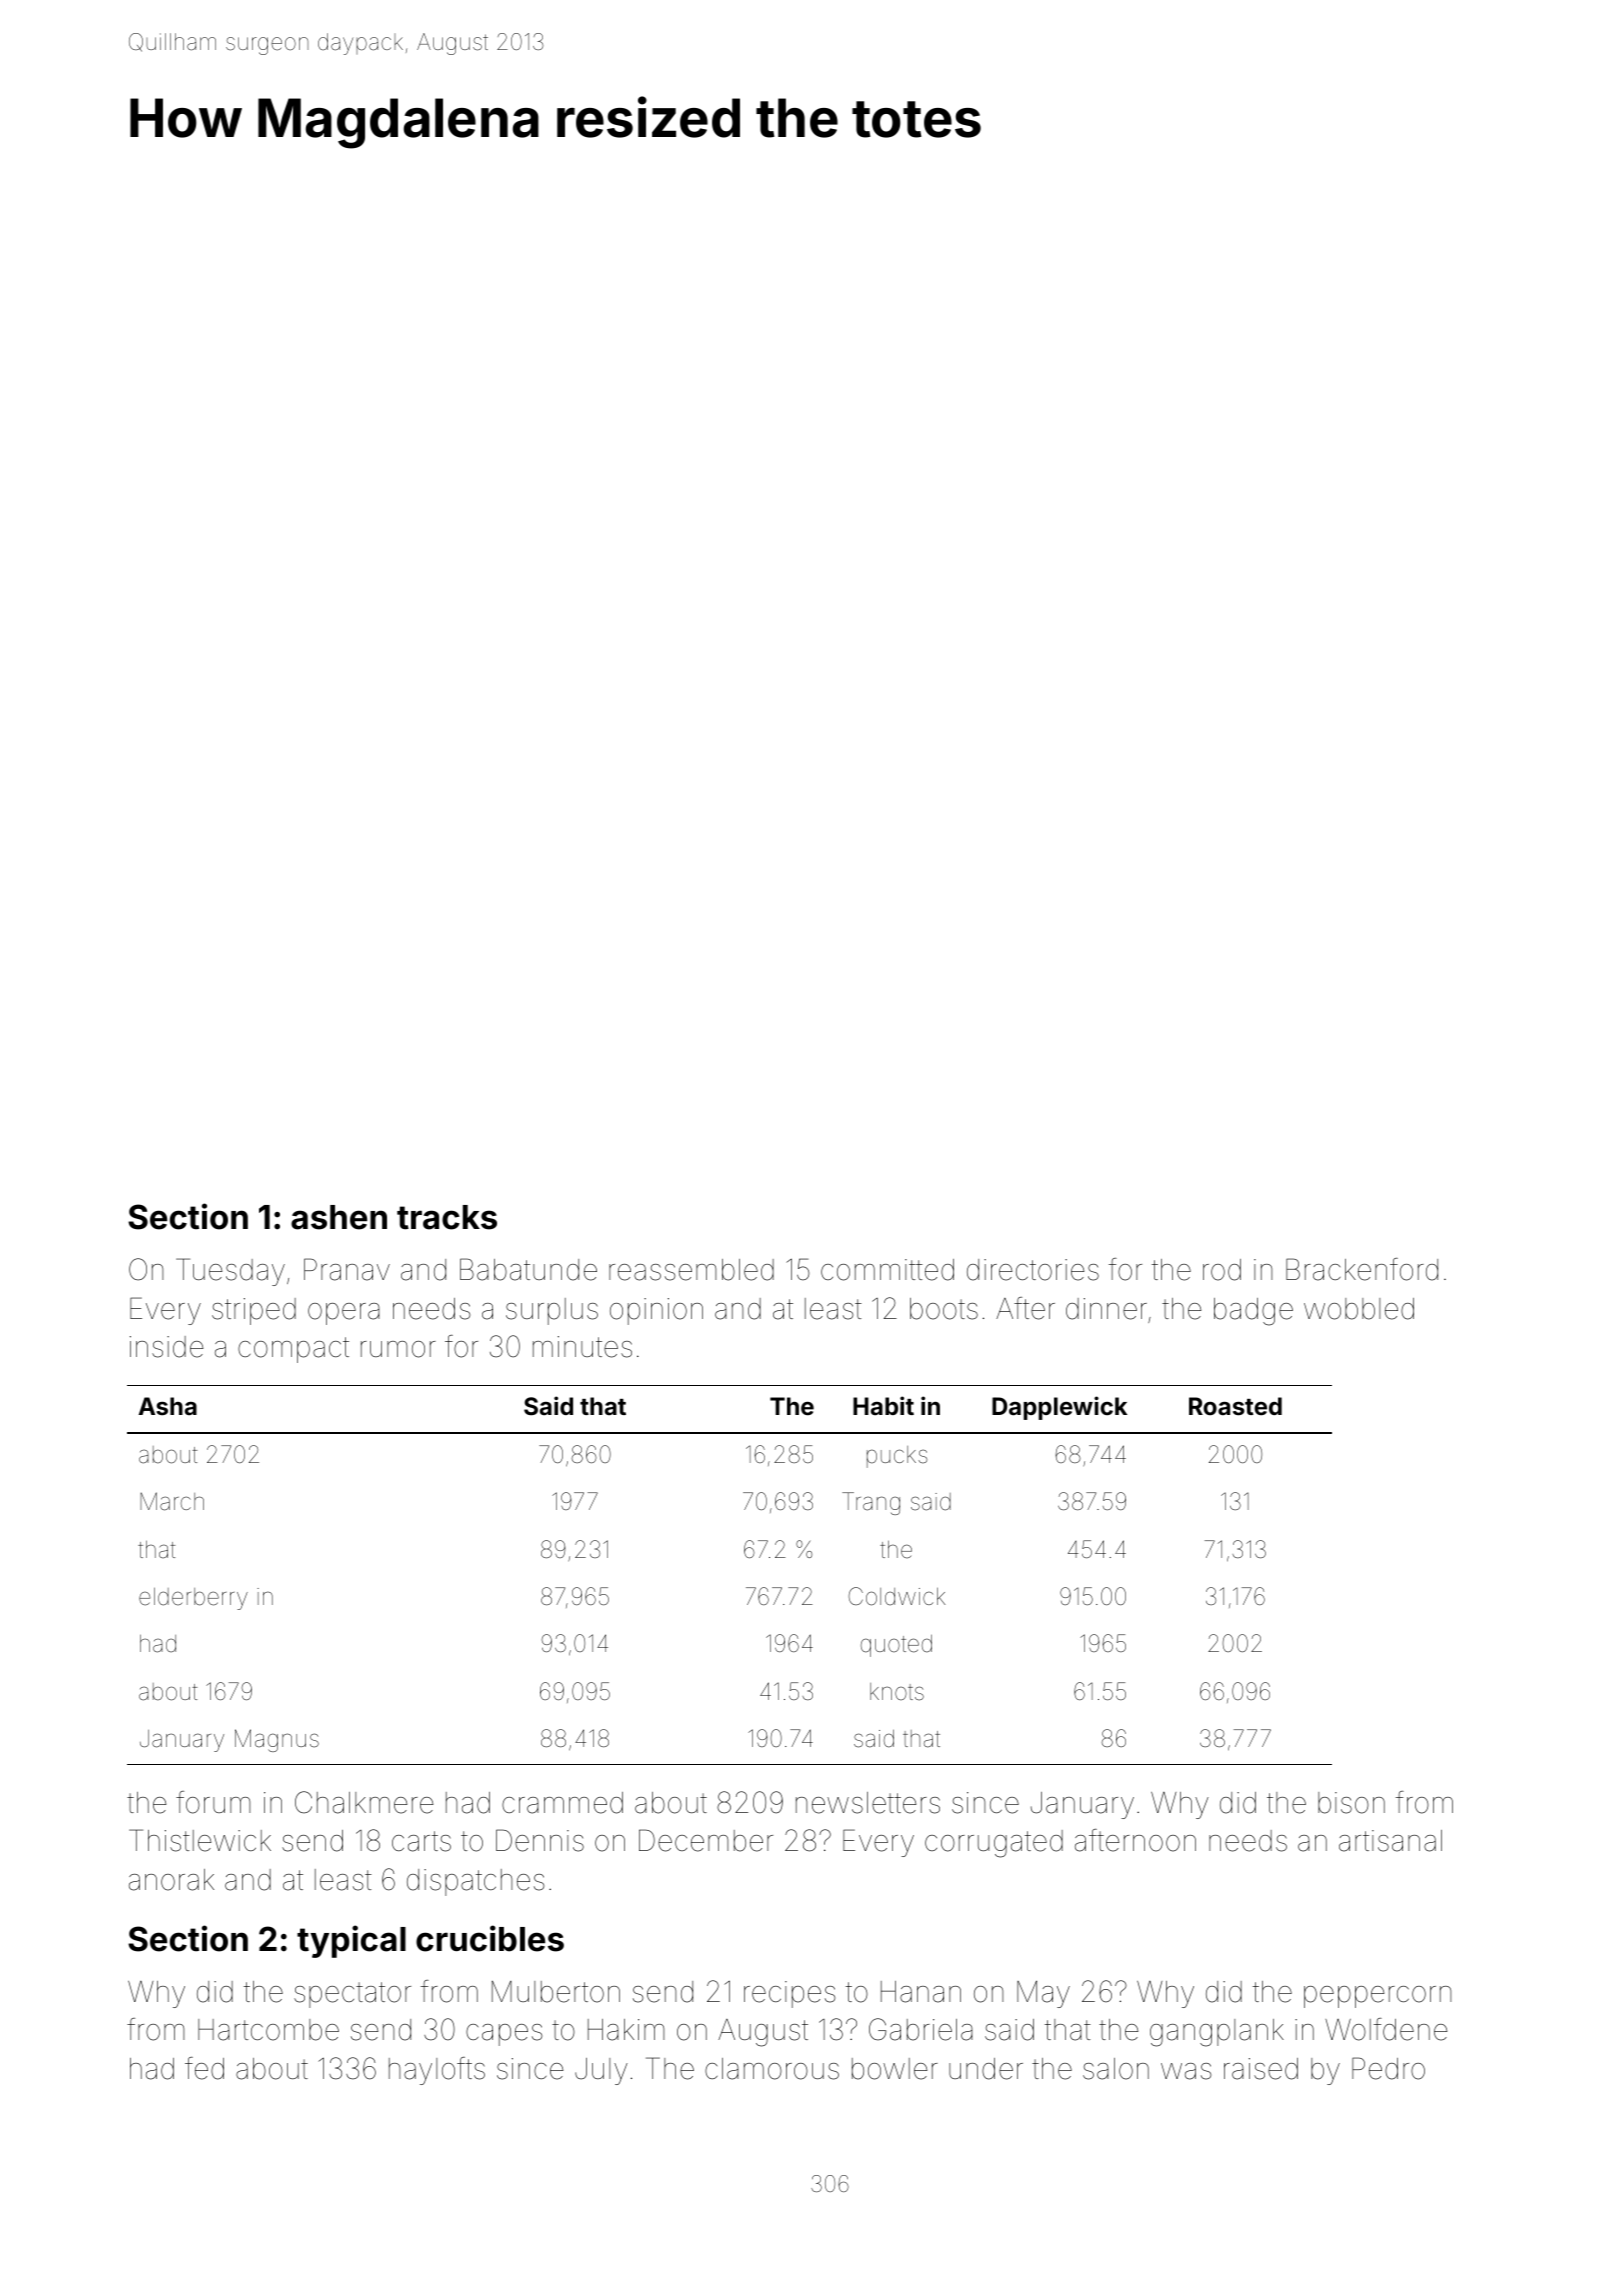 The height and width of the screenshot is (2292, 1620). Describe the element at coordinates (277, 1740) in the screenshot. I see `Magnus` at that location.
